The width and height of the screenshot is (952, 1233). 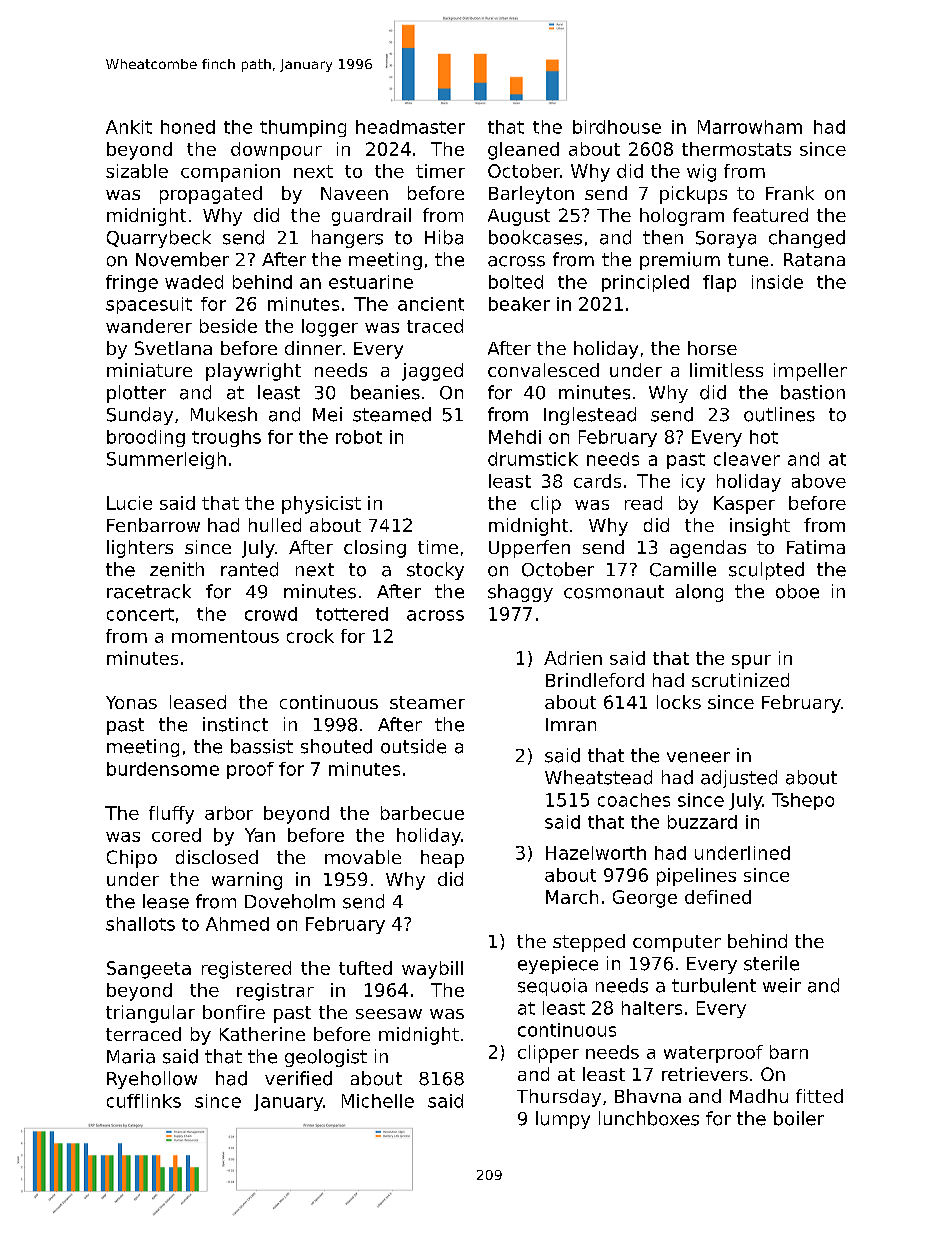 What do you see at coordinates (359, 437) in the screenshot?
I see `robot` at bounding box center [359, 437].
